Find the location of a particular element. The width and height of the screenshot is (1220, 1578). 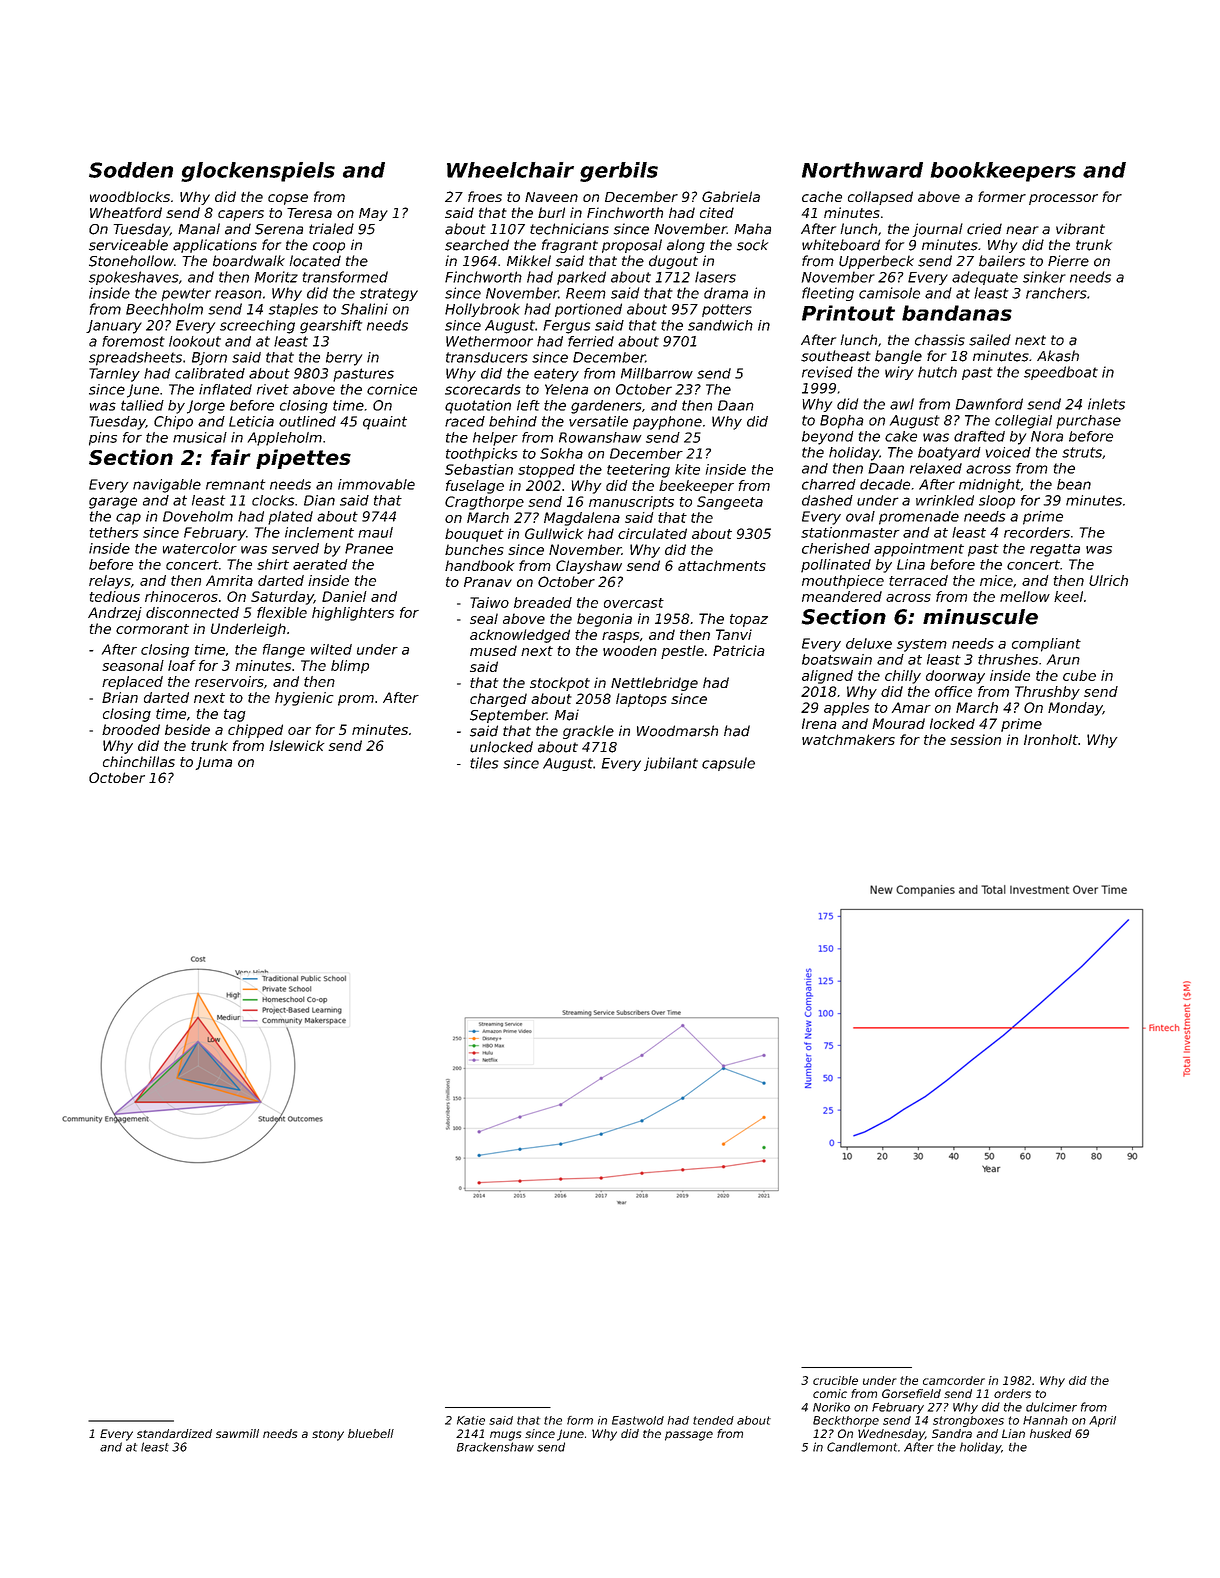

keel is located at coordinates (1068, 596).
